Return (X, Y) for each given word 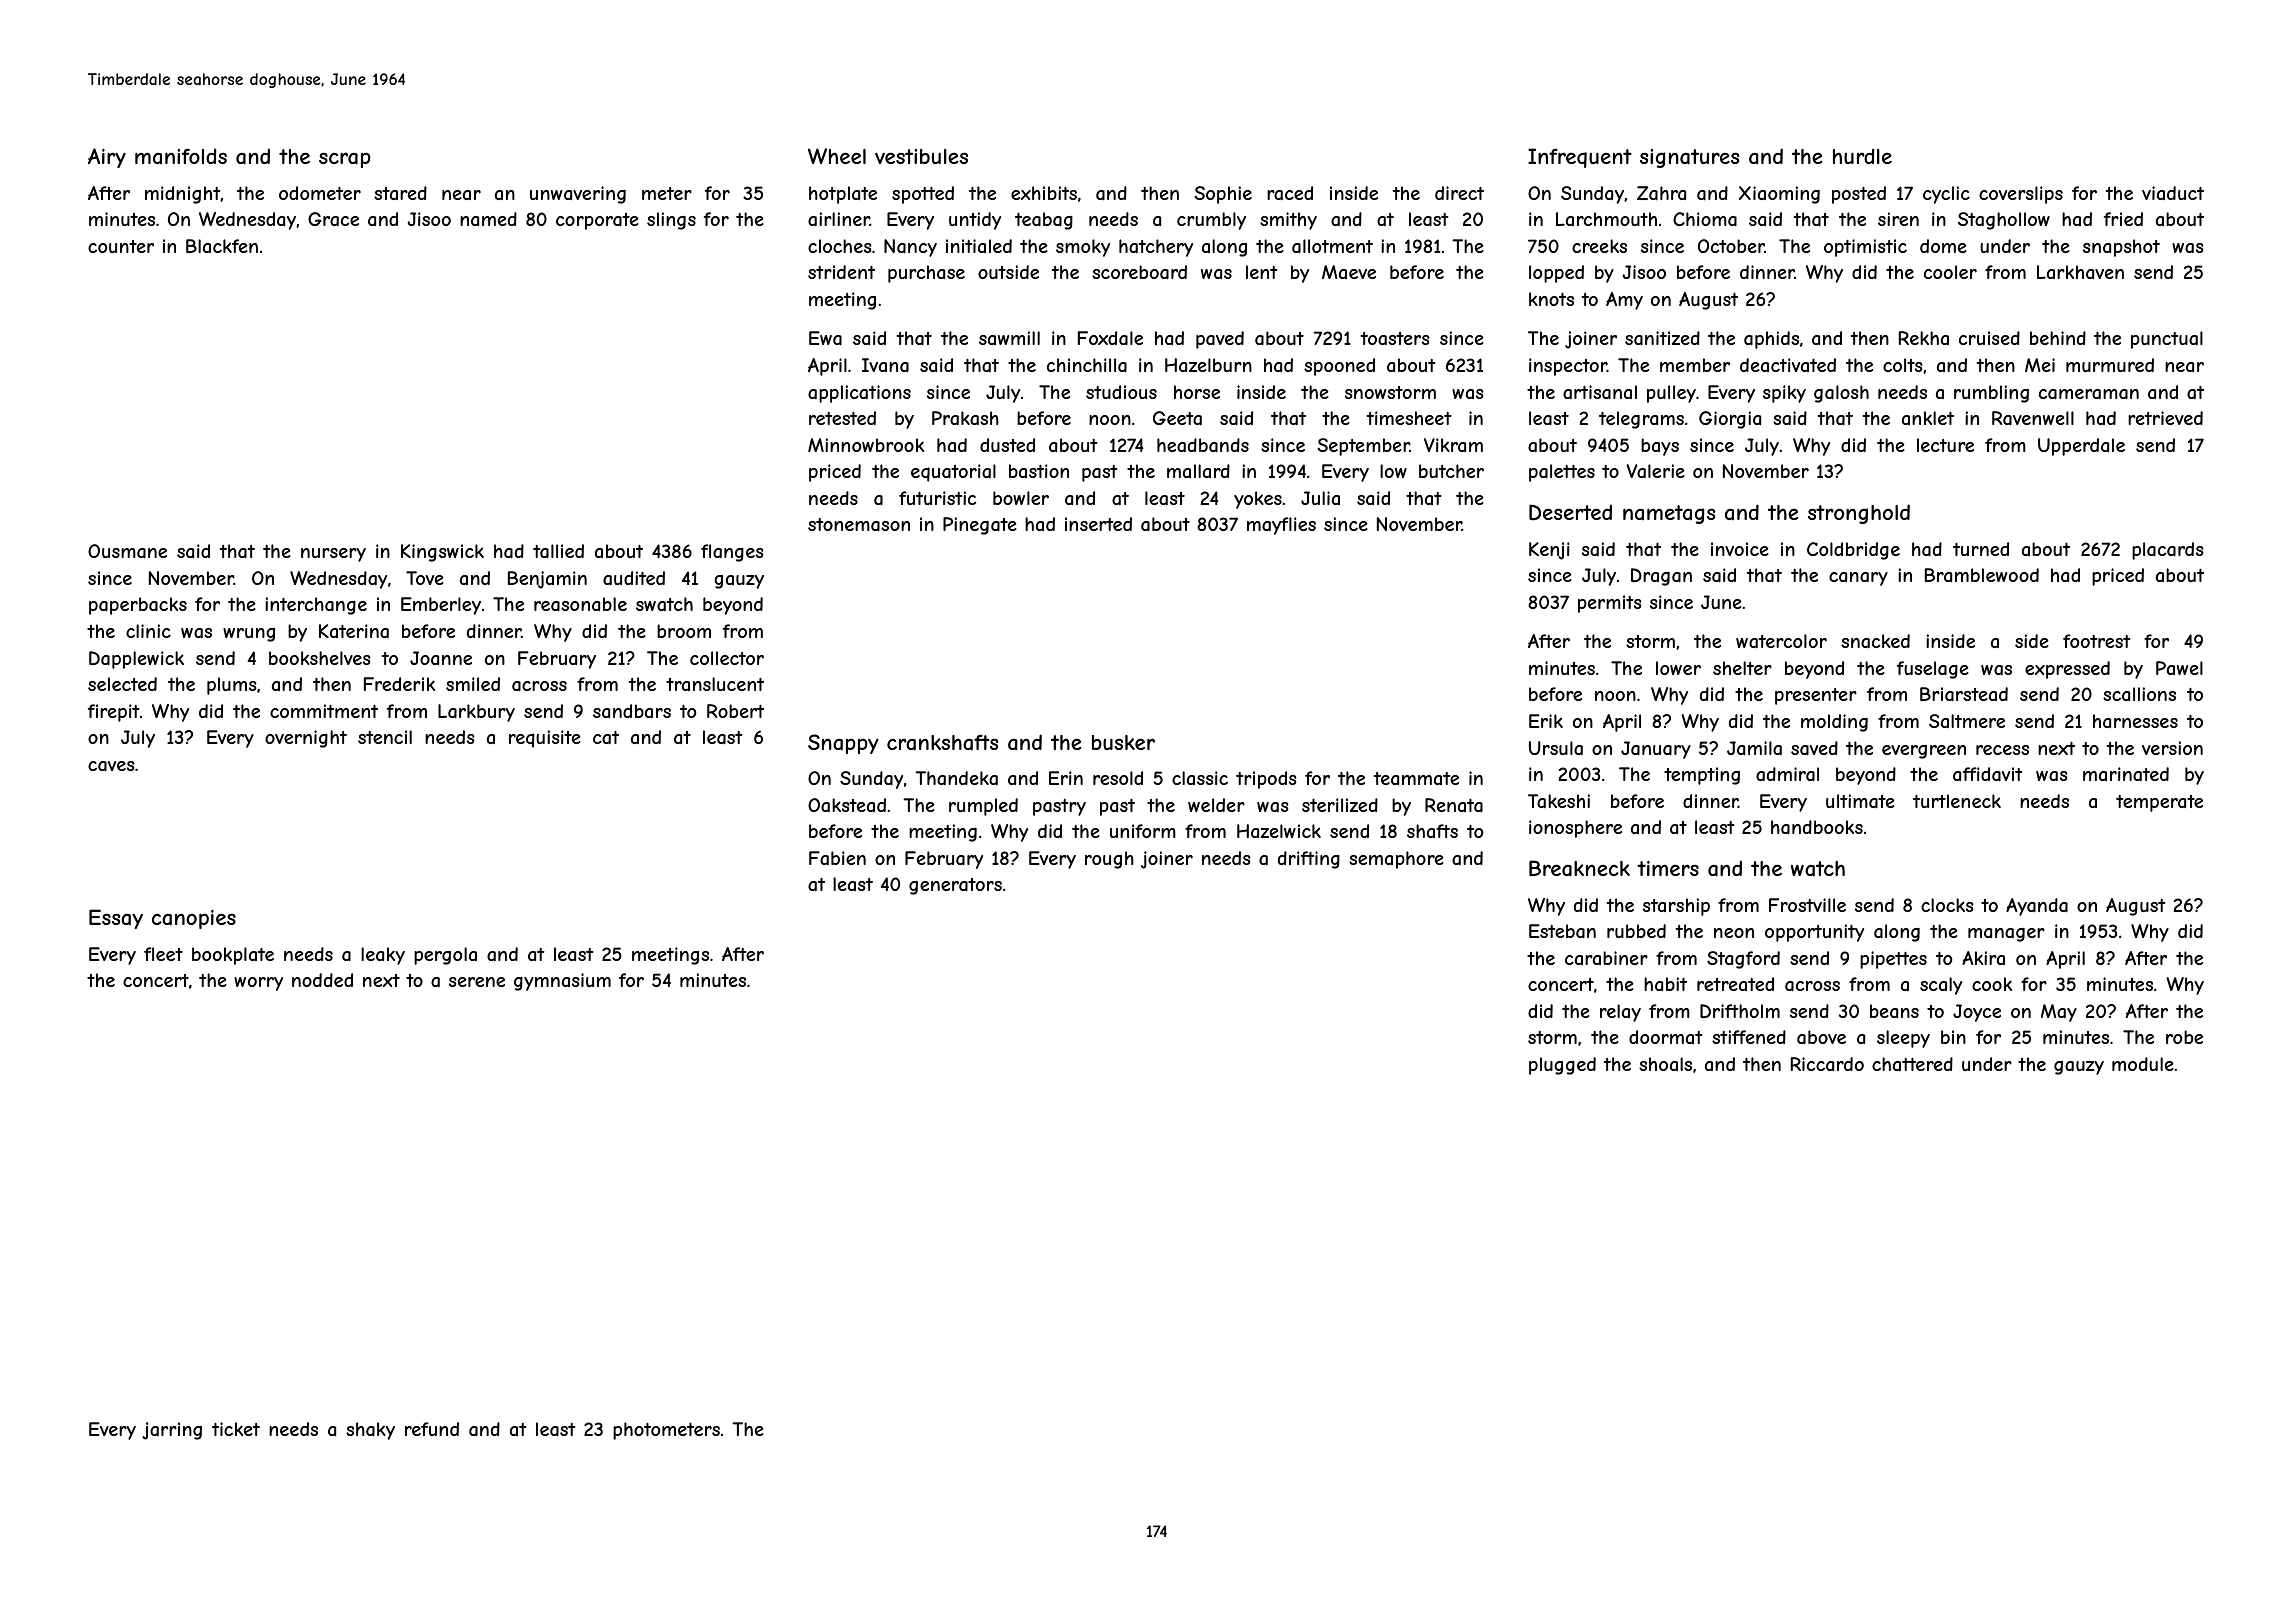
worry (258, 984)
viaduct (2173, 193)
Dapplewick (136, 660)
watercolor (1781, 641)
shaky (370, 1431)
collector (727, 658)
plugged (1562, 1066)
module (2143, 1064)
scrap (345, 160)
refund (432, 1429)
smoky (1083, 248)
